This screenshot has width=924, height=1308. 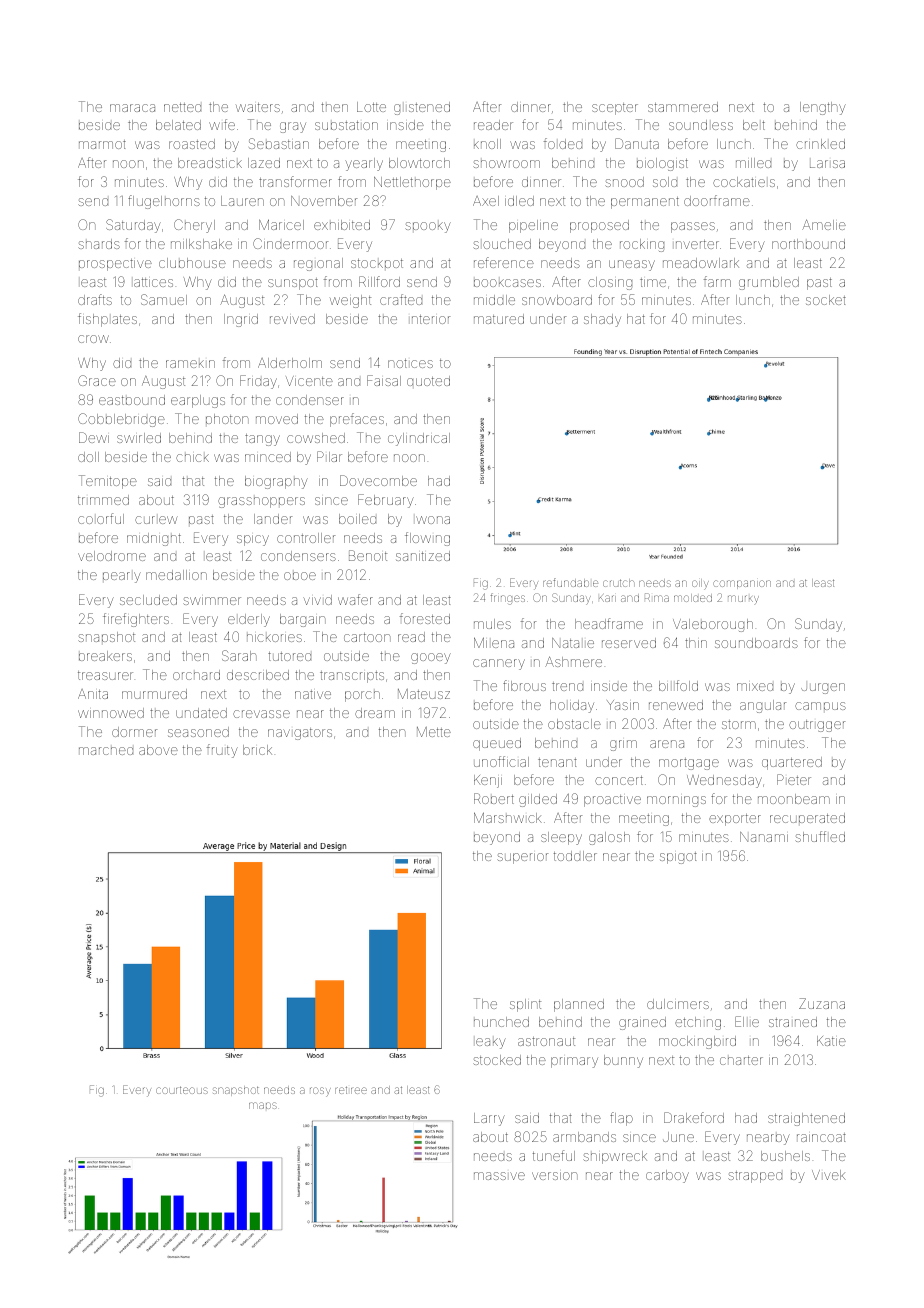 I want to click on superior, so click(x=522, y=858).
